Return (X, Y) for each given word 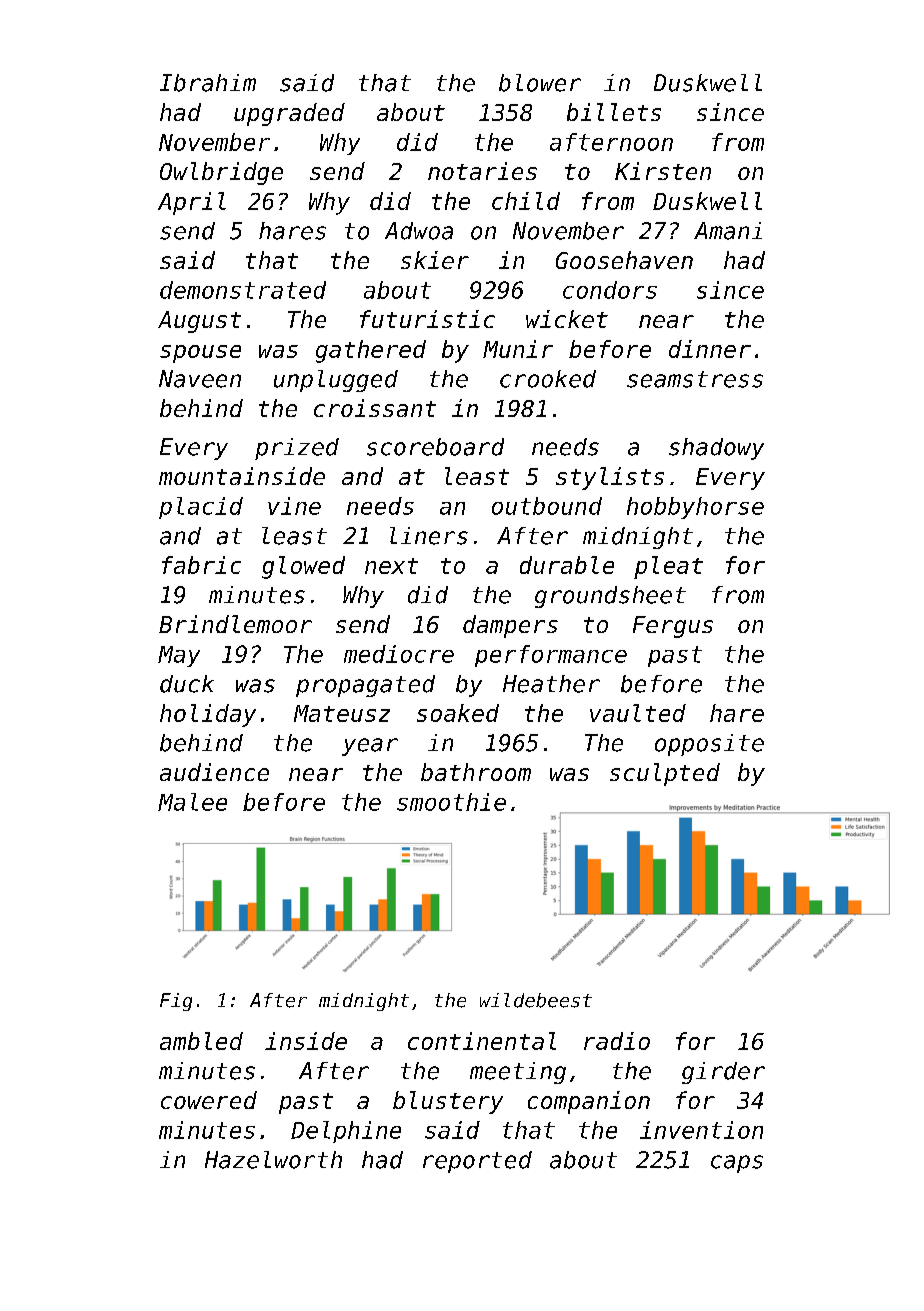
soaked (458, 713)
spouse (200, 354)
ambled (201, 1041)
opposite (709, 745)
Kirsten (663, 171)
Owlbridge (221, 173)
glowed (303, 567)
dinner (710, 349)
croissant (375, 408)
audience (214, 772)
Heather (551, 684)
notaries (482, 171)
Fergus (673, 627)
